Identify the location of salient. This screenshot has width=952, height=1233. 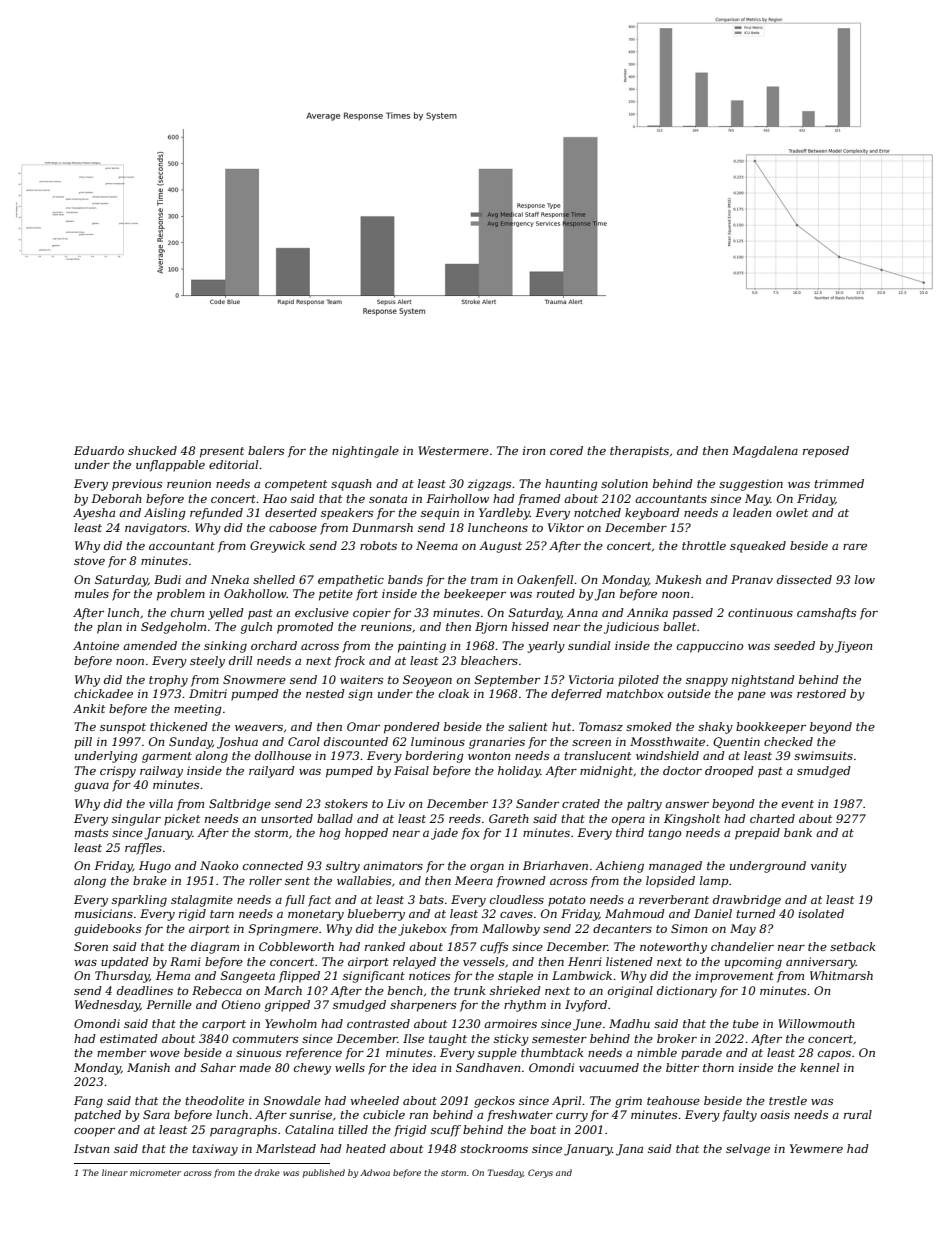
(528, 726).
